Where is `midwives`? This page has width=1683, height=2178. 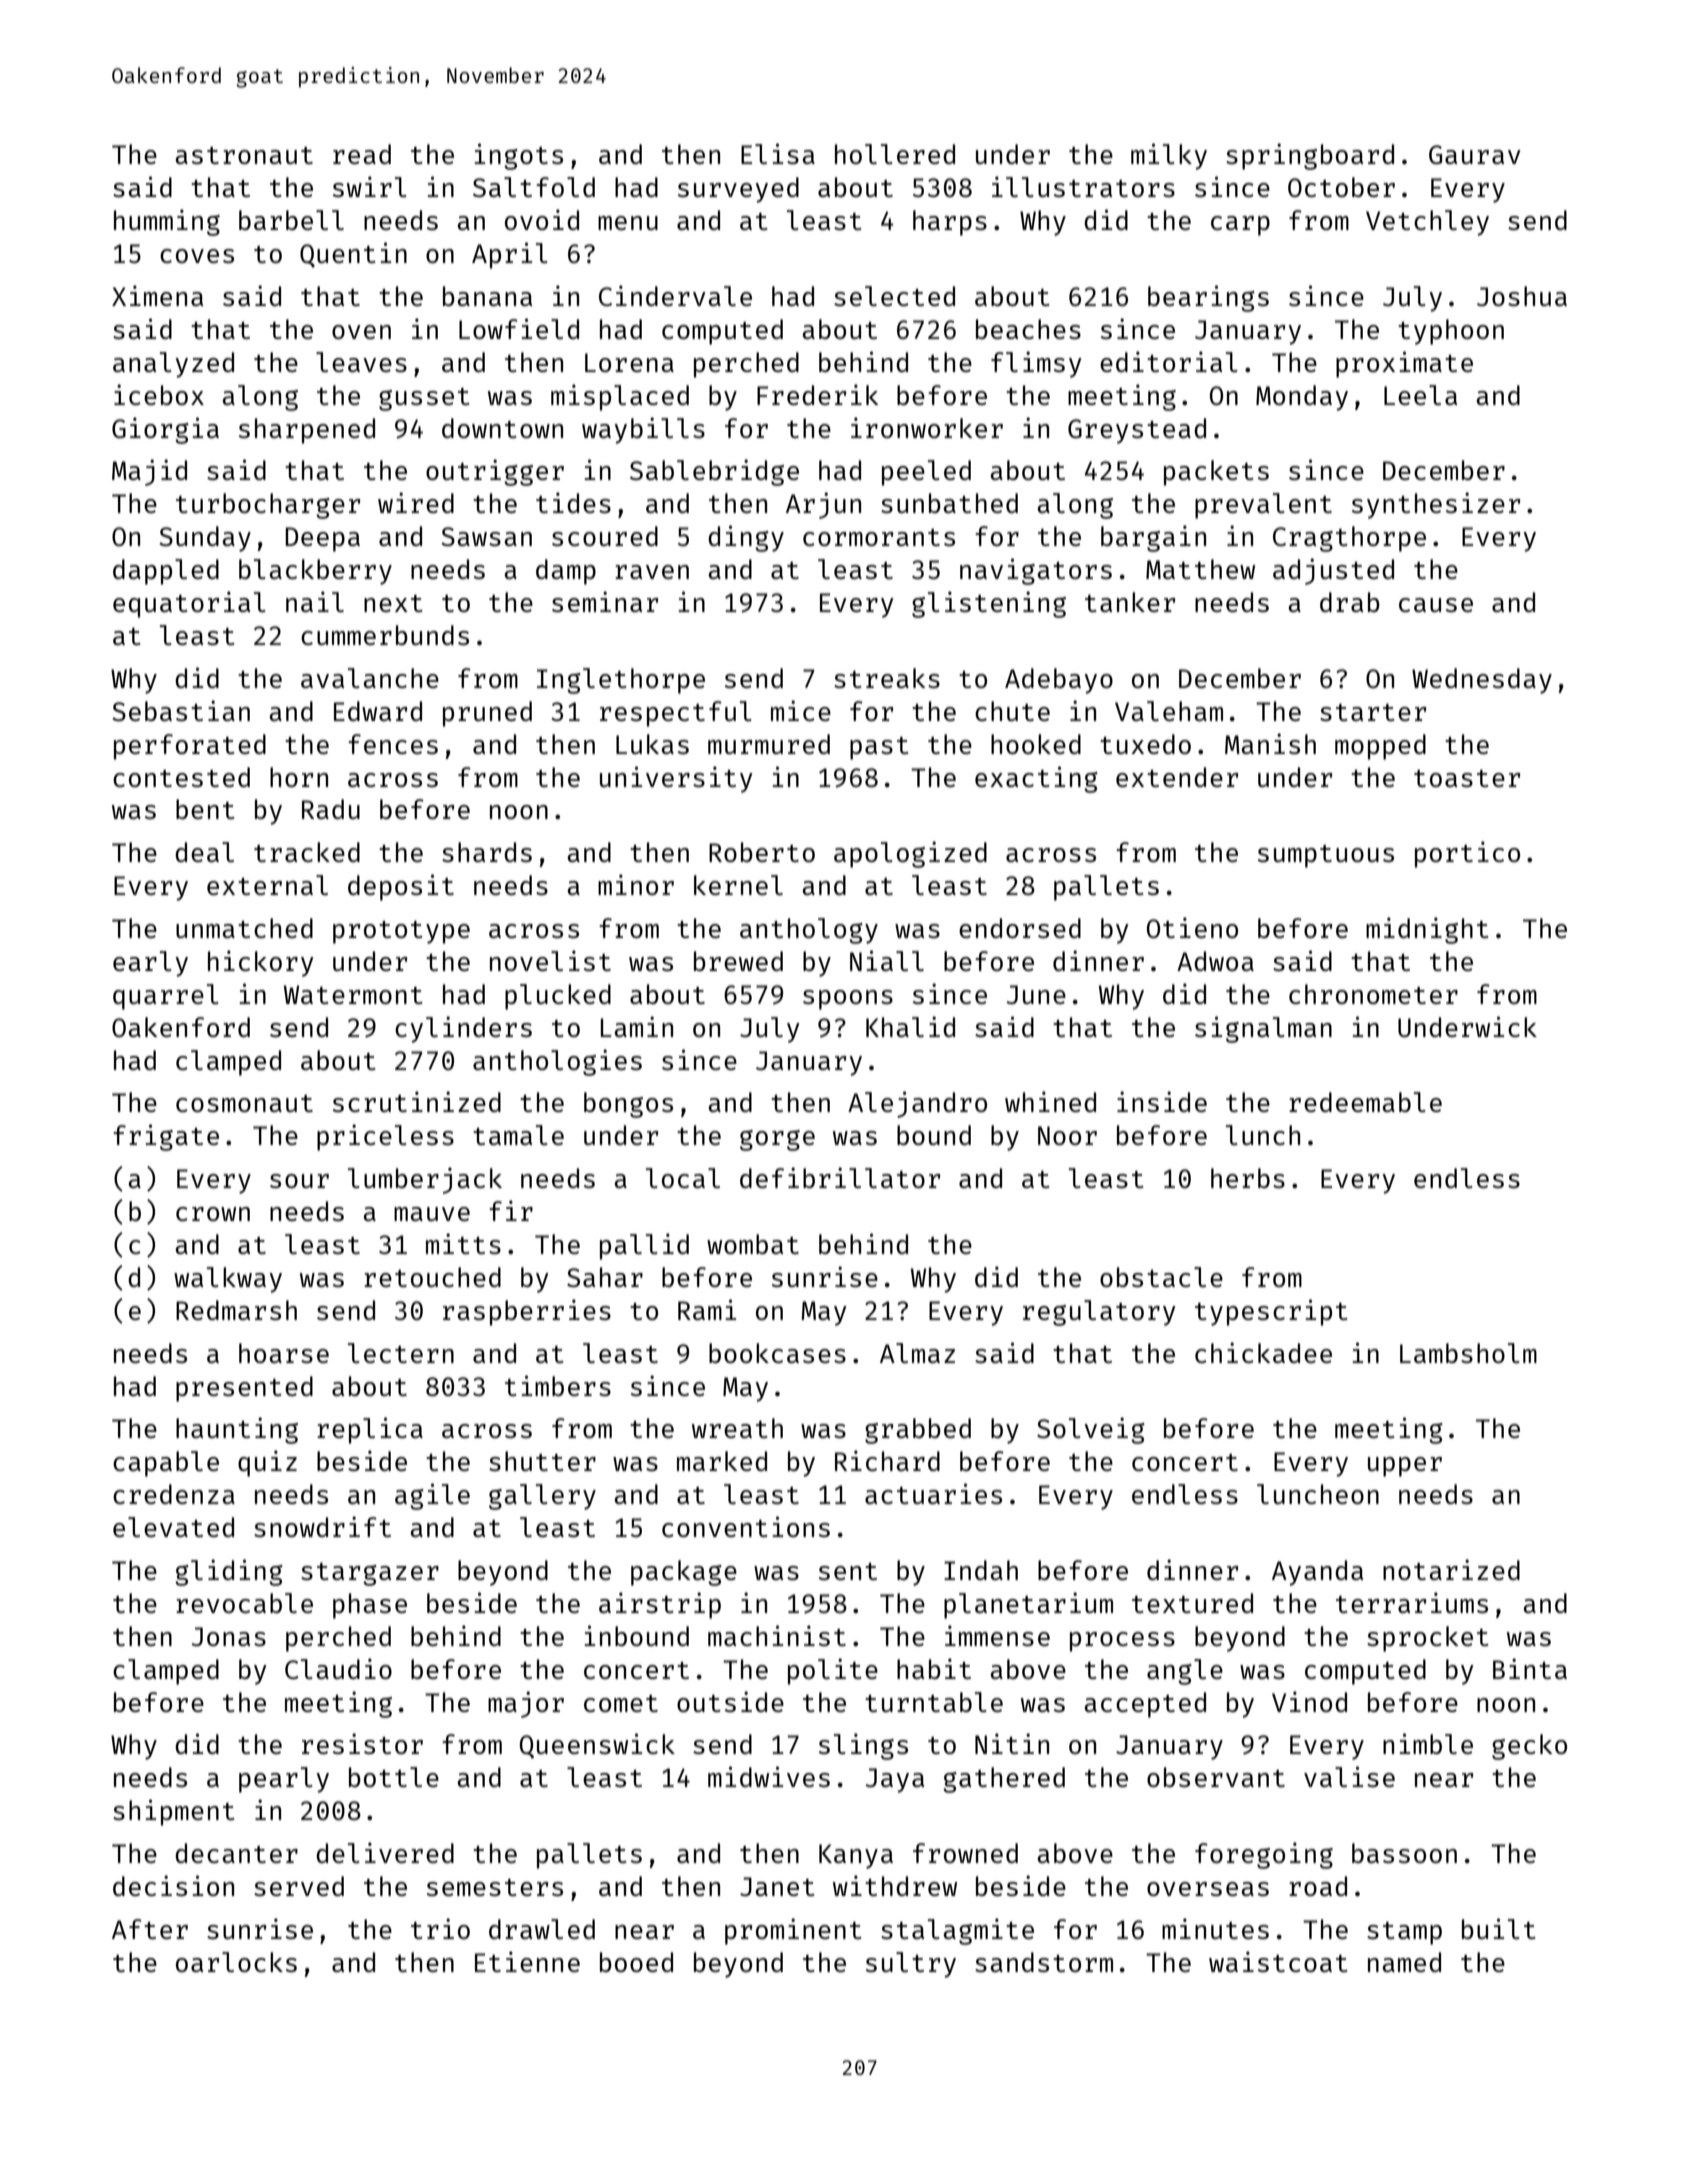 midwives is located at coordinates (769, 1776).
